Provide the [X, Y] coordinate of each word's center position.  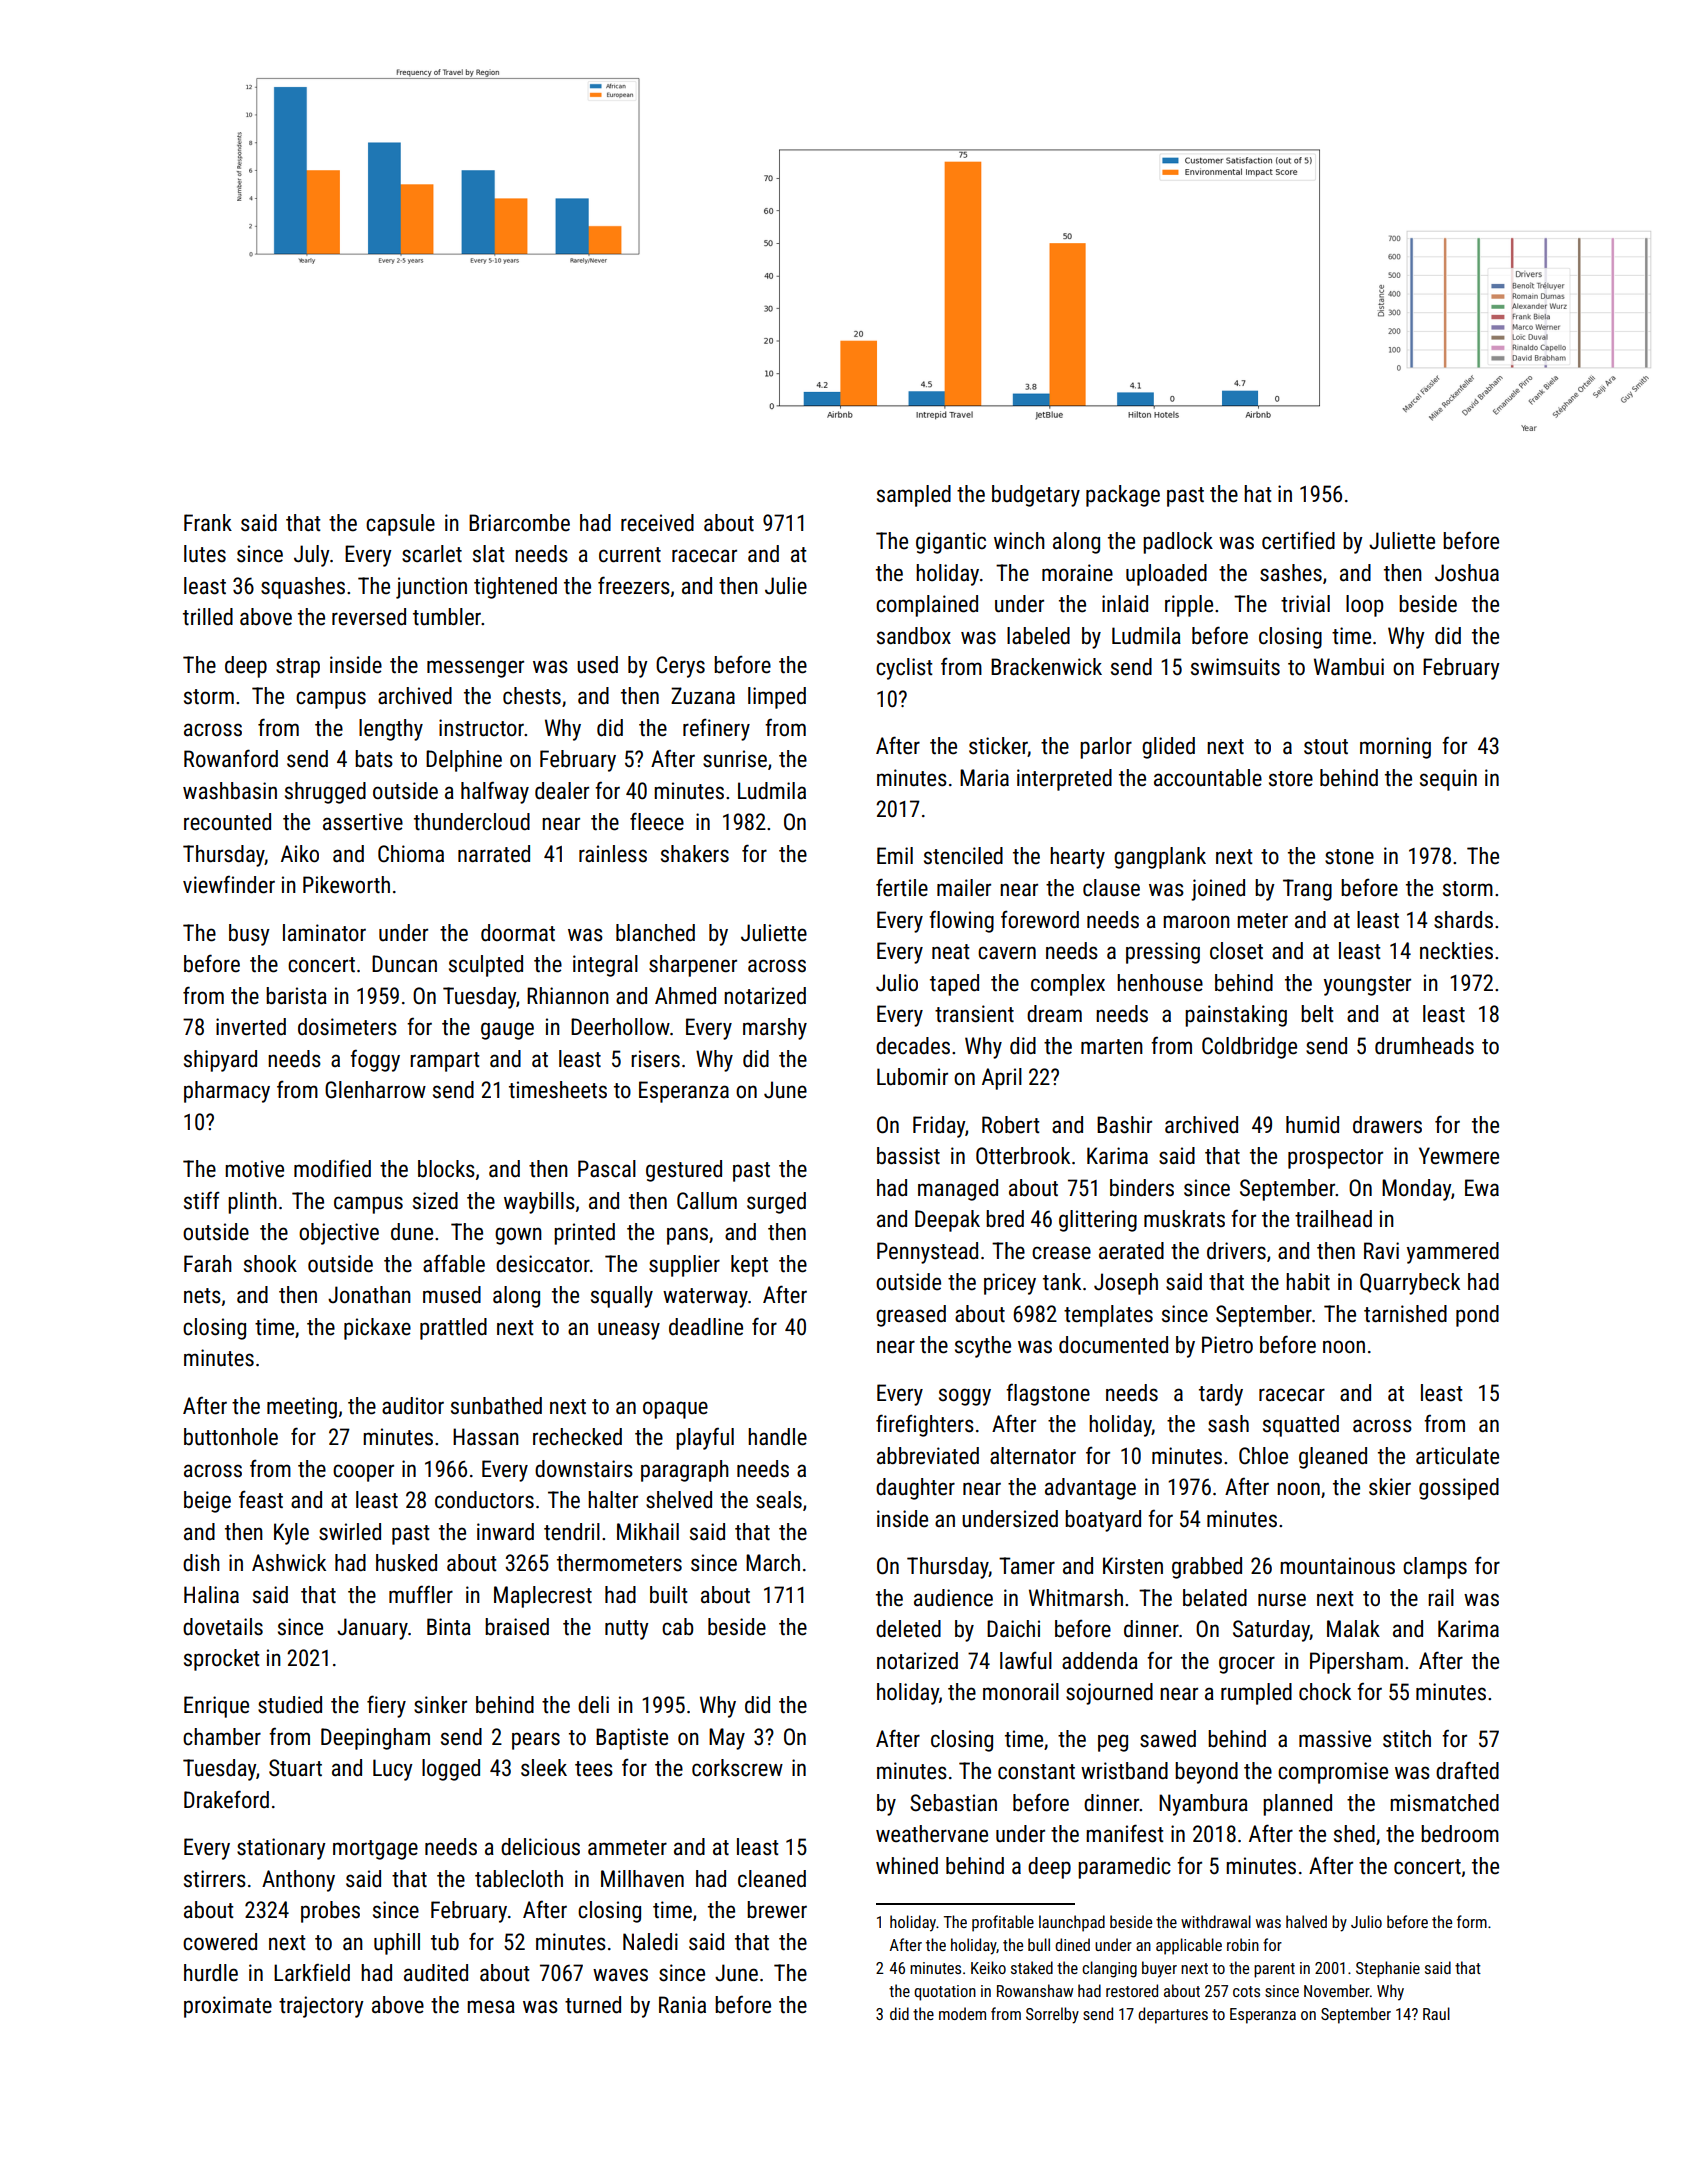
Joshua [1467, 573]
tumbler [447, 617]
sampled [914, 496]
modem [962, 2013]
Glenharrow [375, 1090]
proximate [228, 2007]
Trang [1307, 890]
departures [1173, 2015]
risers [655, 1059]
